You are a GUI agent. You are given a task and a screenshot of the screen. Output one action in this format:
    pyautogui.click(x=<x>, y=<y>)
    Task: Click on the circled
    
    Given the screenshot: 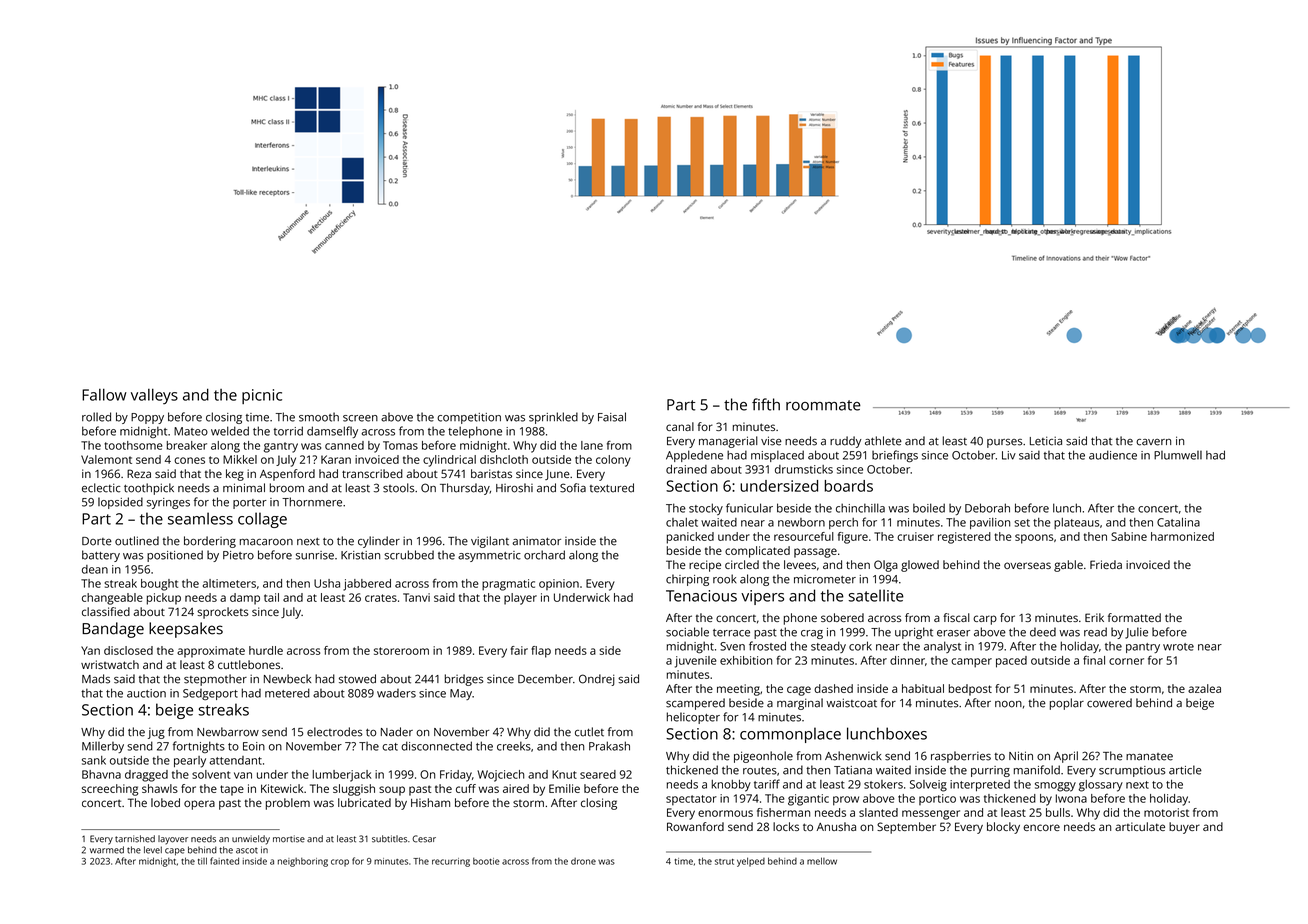 What is the action you would take?
    pyautogui.click(x=742, y=564)
